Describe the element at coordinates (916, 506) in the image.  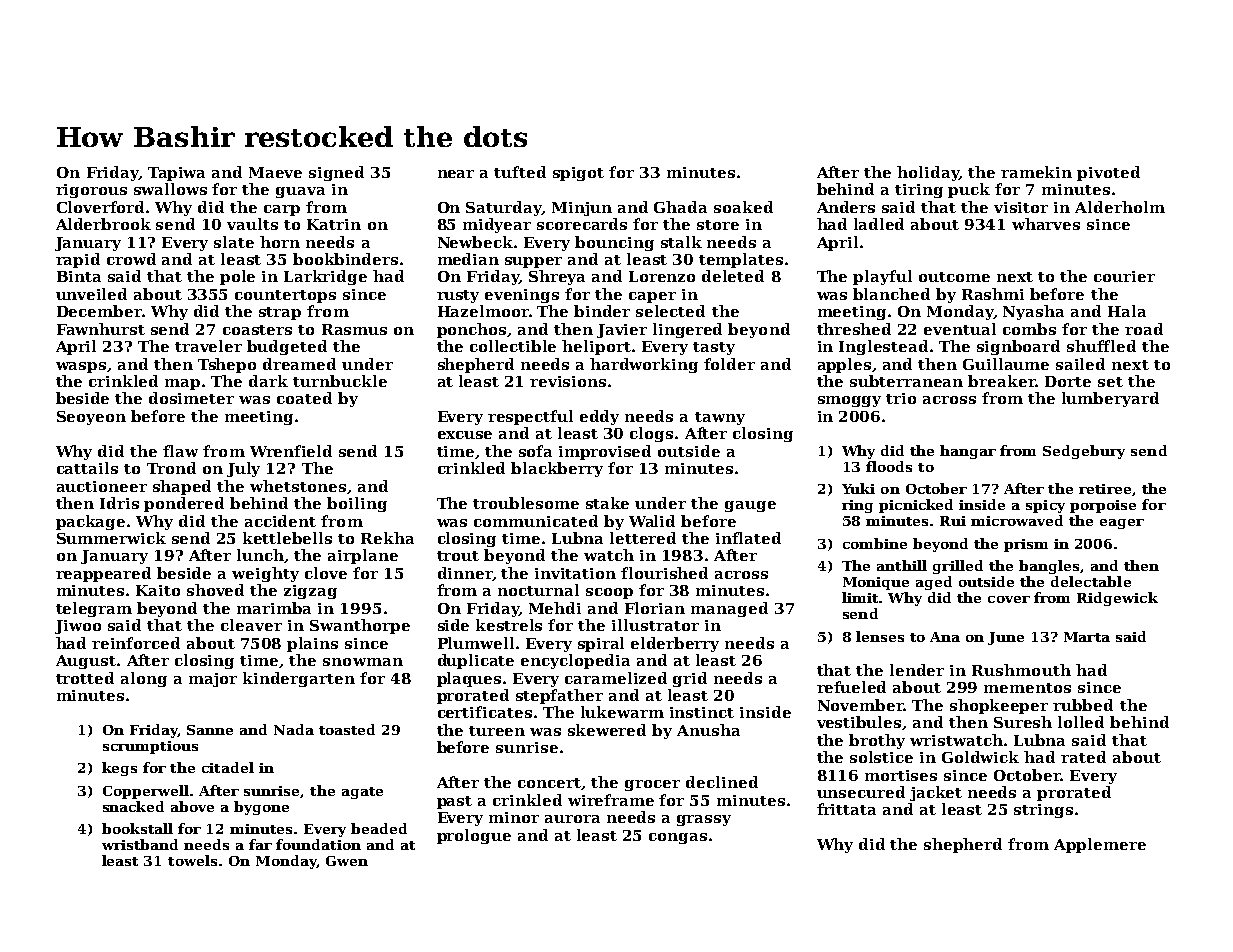
I see `picnicked` at that location.
